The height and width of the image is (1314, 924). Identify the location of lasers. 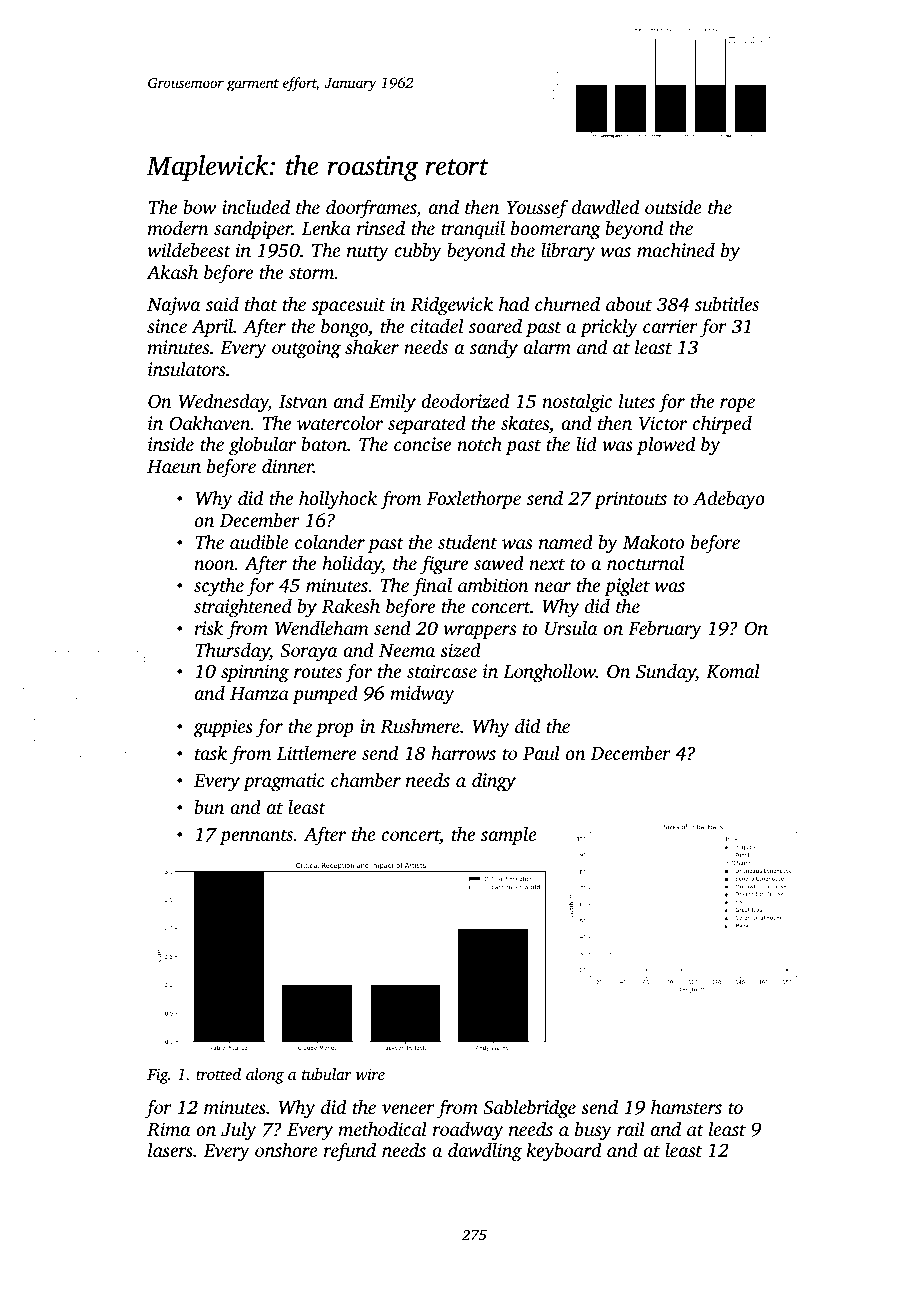
(170, 1149).
